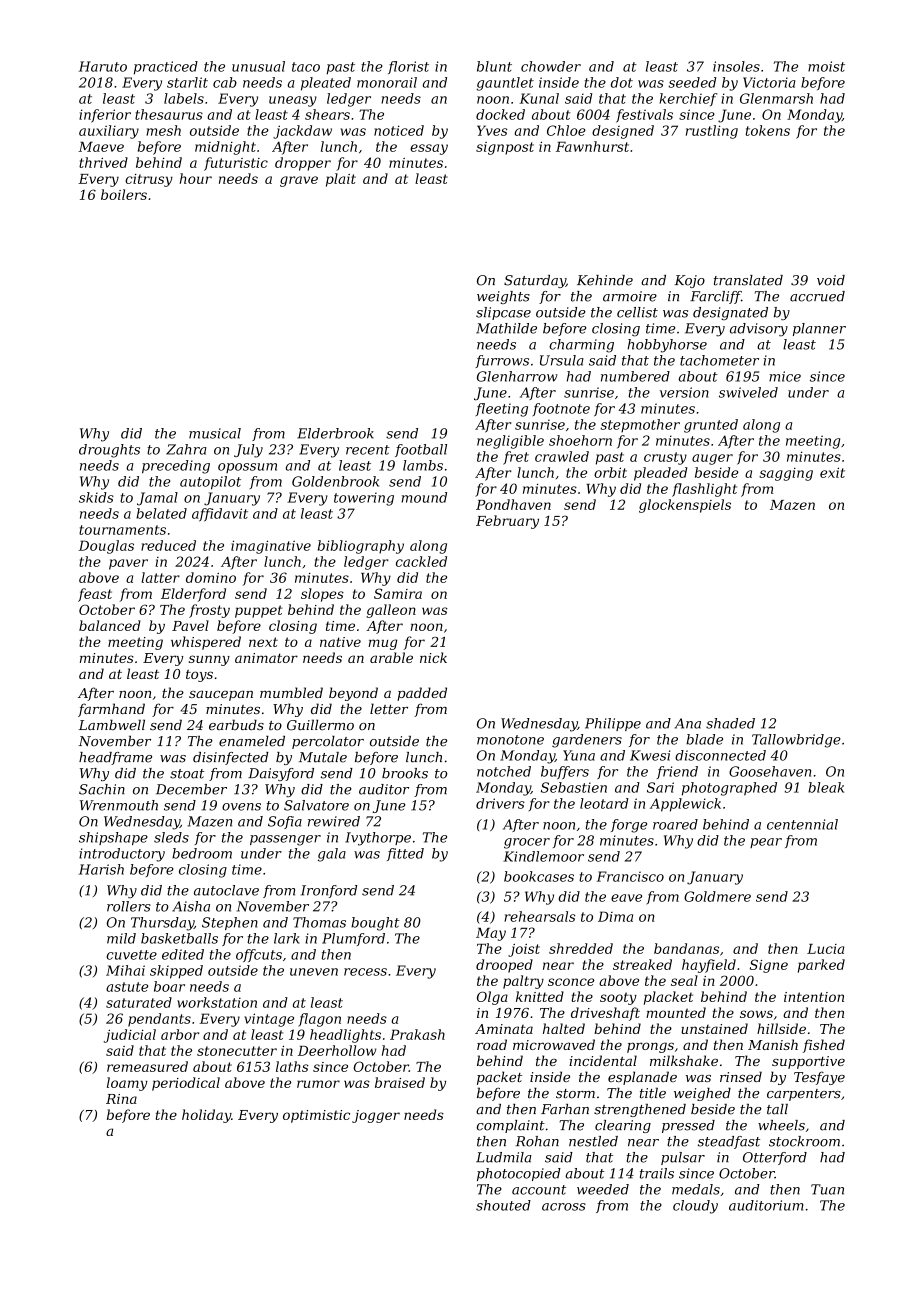  What do you see at coordinates (95, 595) in the screenshot?
I see `feast` at bounding box center [95, 595].
